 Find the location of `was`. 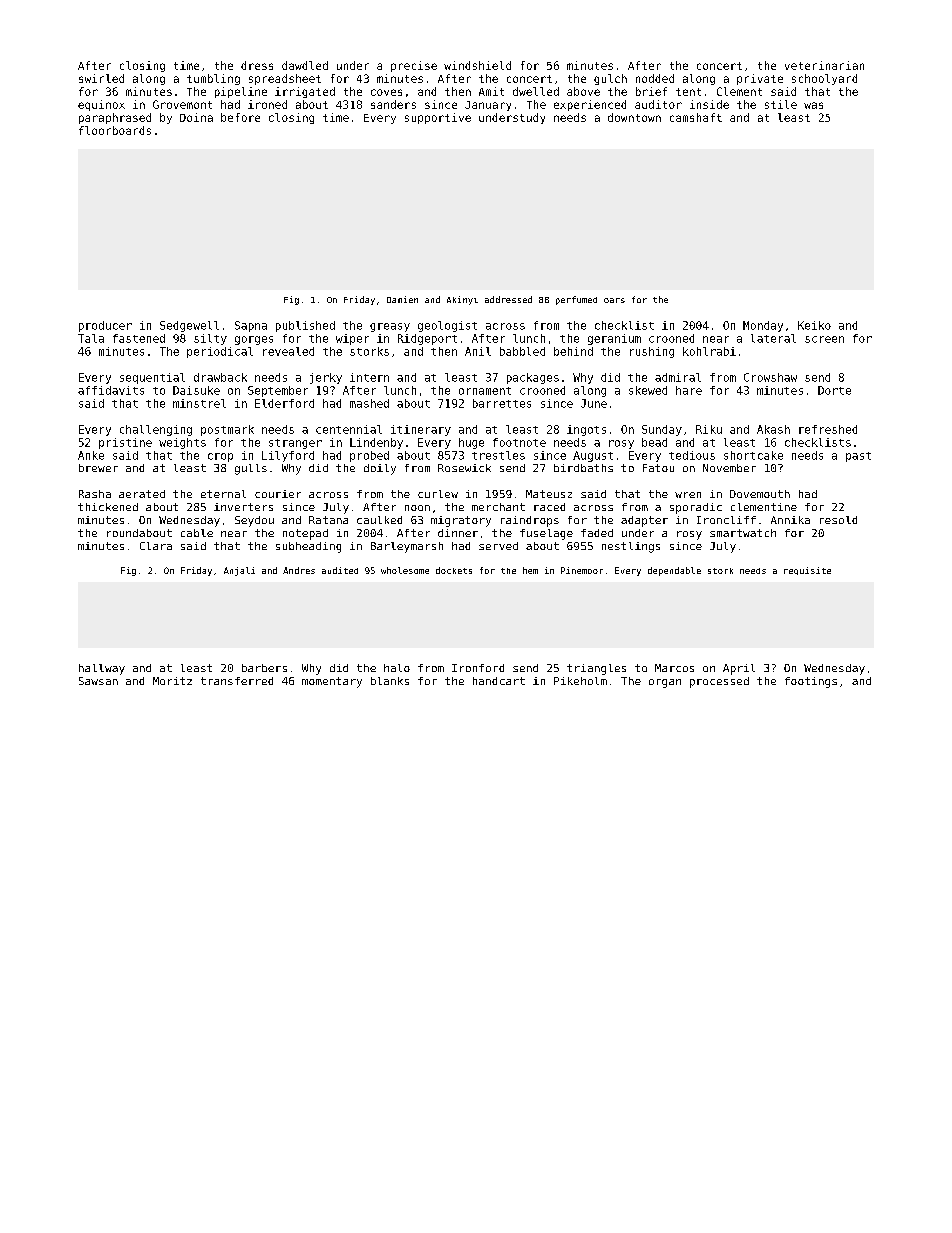

was is located at coordinates (813, 105).
